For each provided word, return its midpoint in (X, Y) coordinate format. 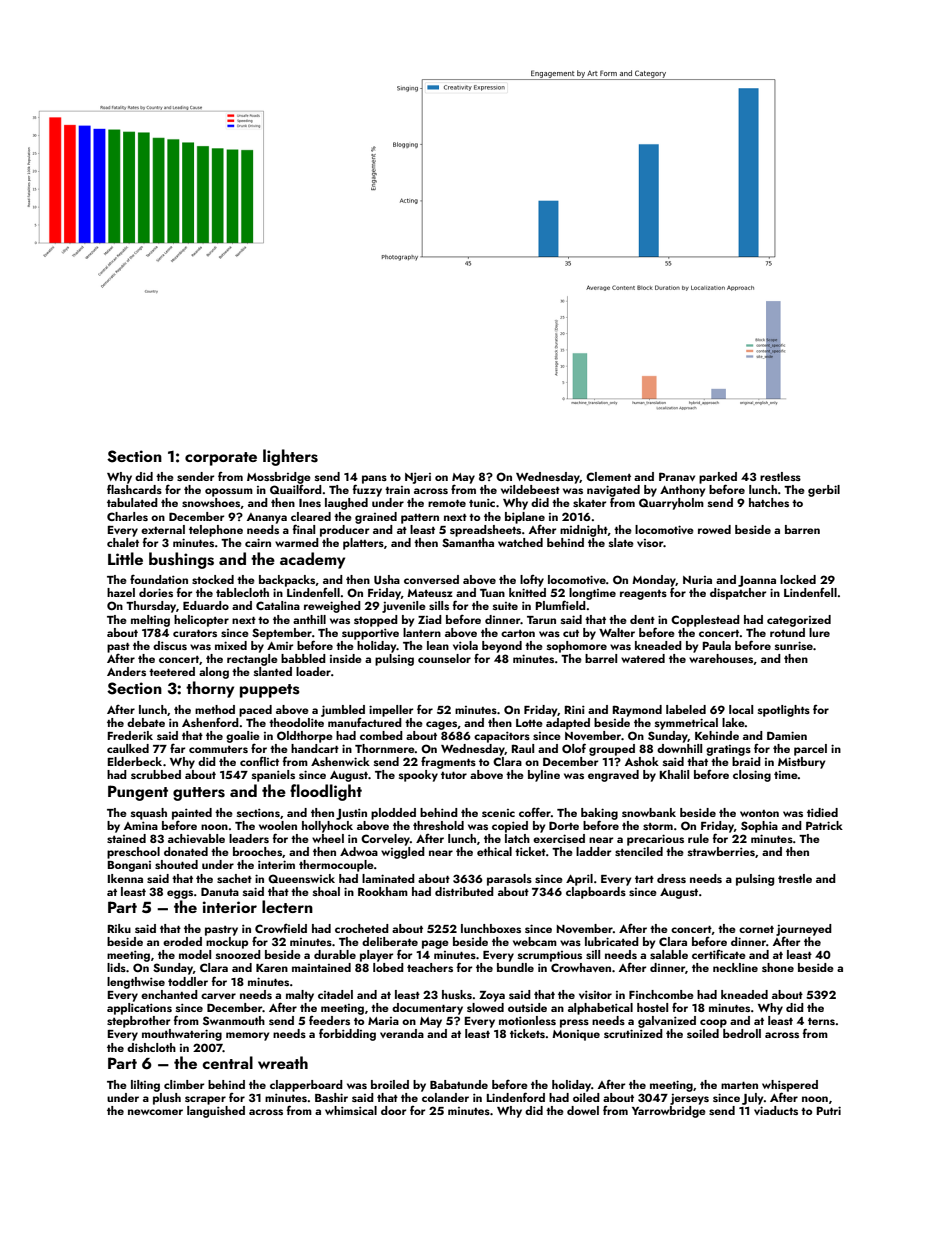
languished (216, 1112)
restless (780, 476)
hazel (121, 592)
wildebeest (530, 489)
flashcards (134, 489)
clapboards (596, 893)
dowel (583, 1110)
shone (778, 967)
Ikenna (125, 878)
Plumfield (561, 605)
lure (819, 632)
